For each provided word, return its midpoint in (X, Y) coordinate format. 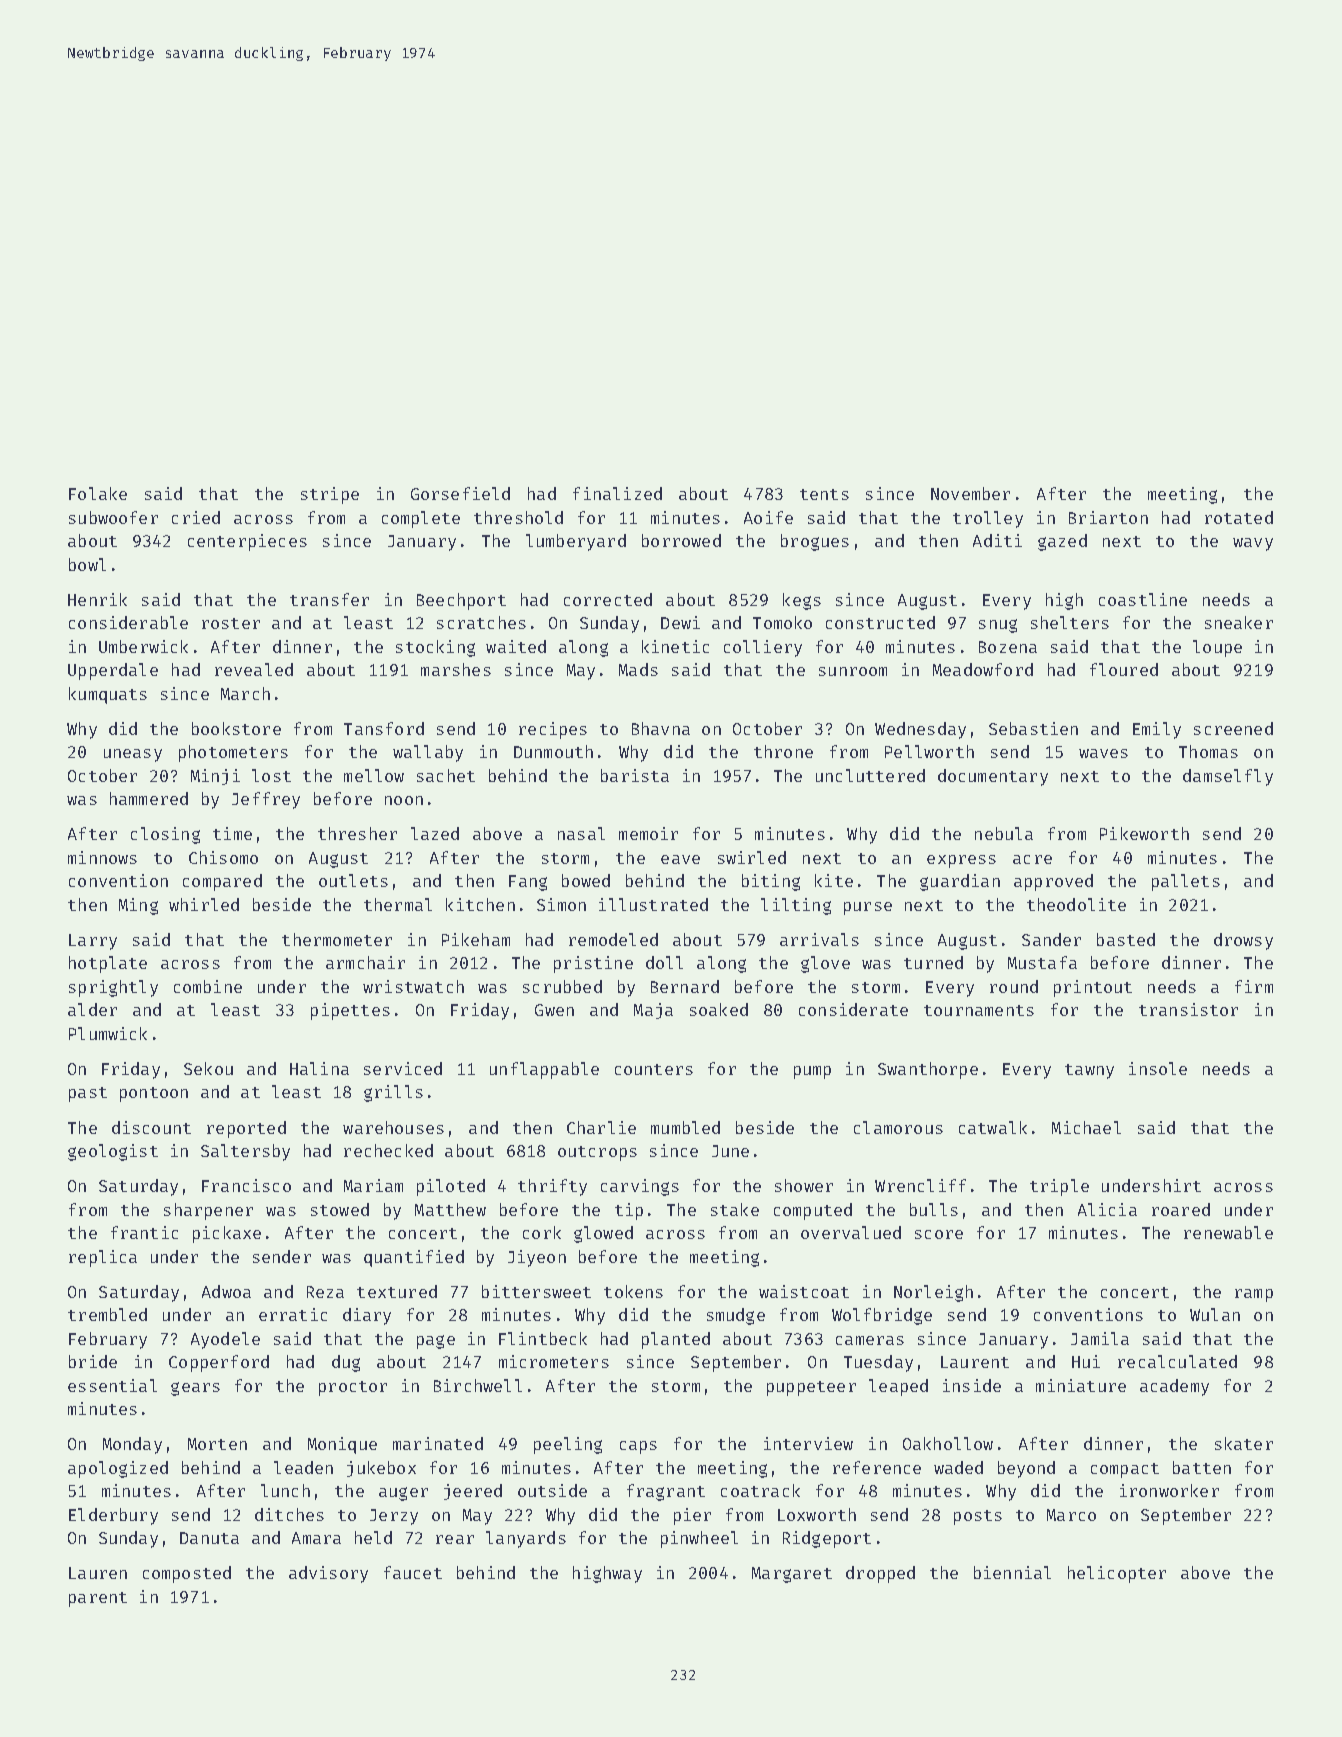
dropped (880, 1574)
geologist (113, 1152)
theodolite (1076, 904)
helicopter (1117, 1574)
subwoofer (113, 517)
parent (98, 1599)
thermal (398, 904)
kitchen (480, 904)
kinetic (675, 646)
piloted (451, 1187)
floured (1124, 669)
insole (1158, 1068)
